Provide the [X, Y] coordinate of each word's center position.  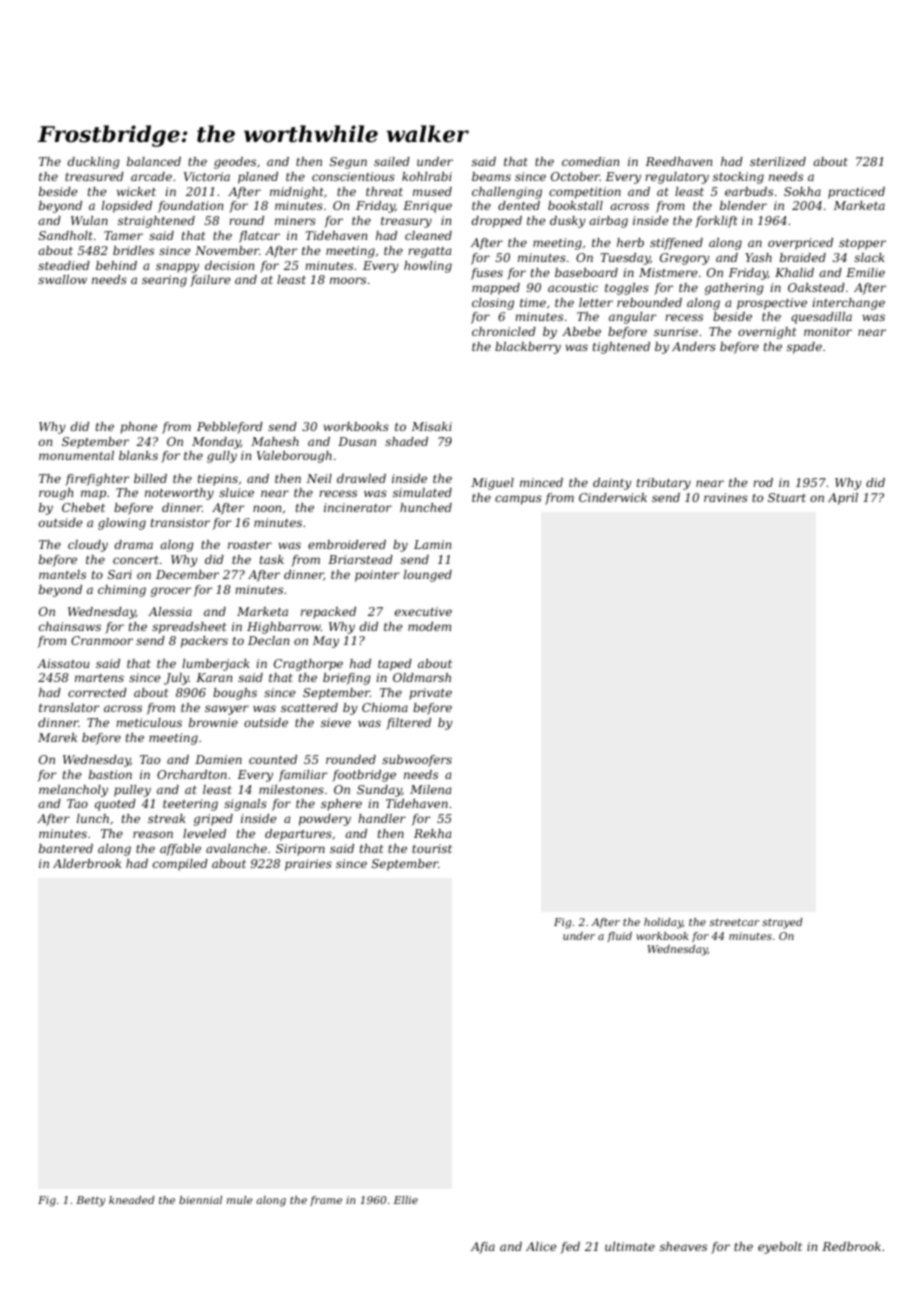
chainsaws [70, 626]
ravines [726, 497]
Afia [483, 1248]
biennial [200, 1200]
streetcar [734, 922]
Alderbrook [87, 863]
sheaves [683, 1246]
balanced [154, 161]
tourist [432, 848]
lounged [428, 576]
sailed [392, 161]
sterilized [778, 161]
